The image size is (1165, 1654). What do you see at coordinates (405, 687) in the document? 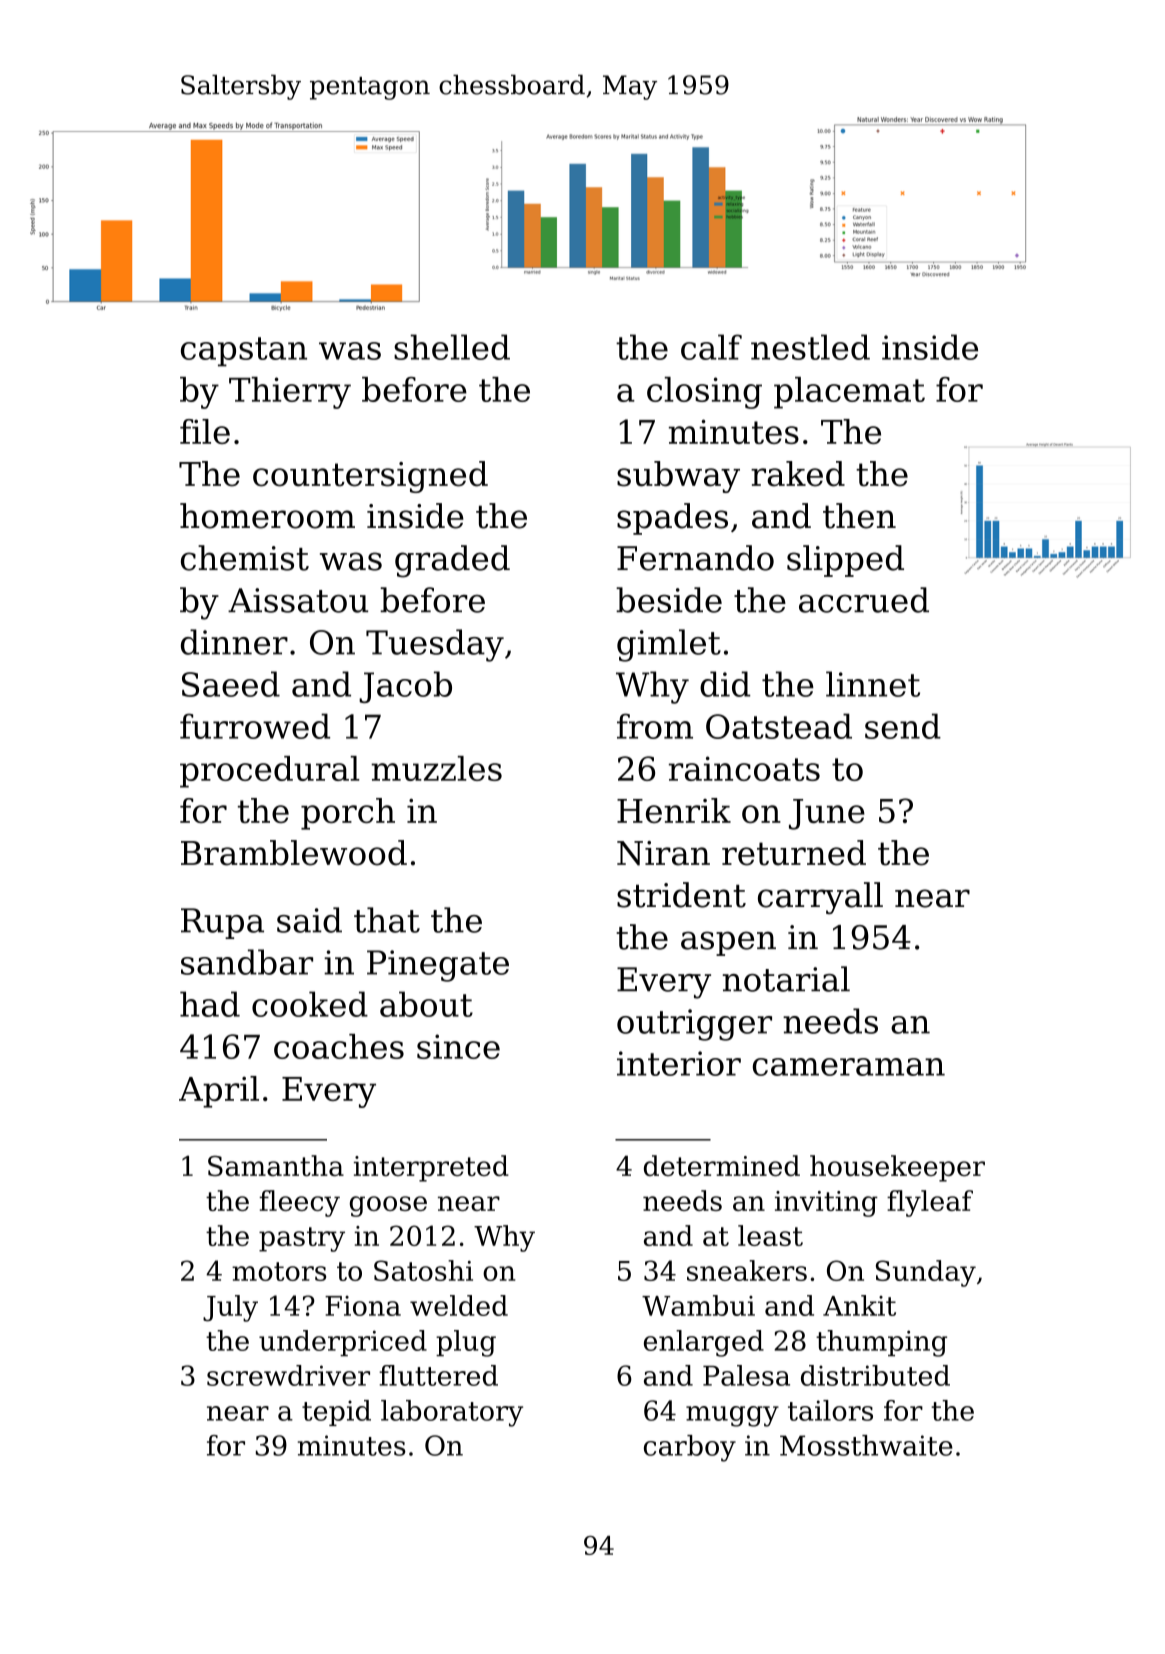
I see `Jacob` at bounding box center [405, 687].
